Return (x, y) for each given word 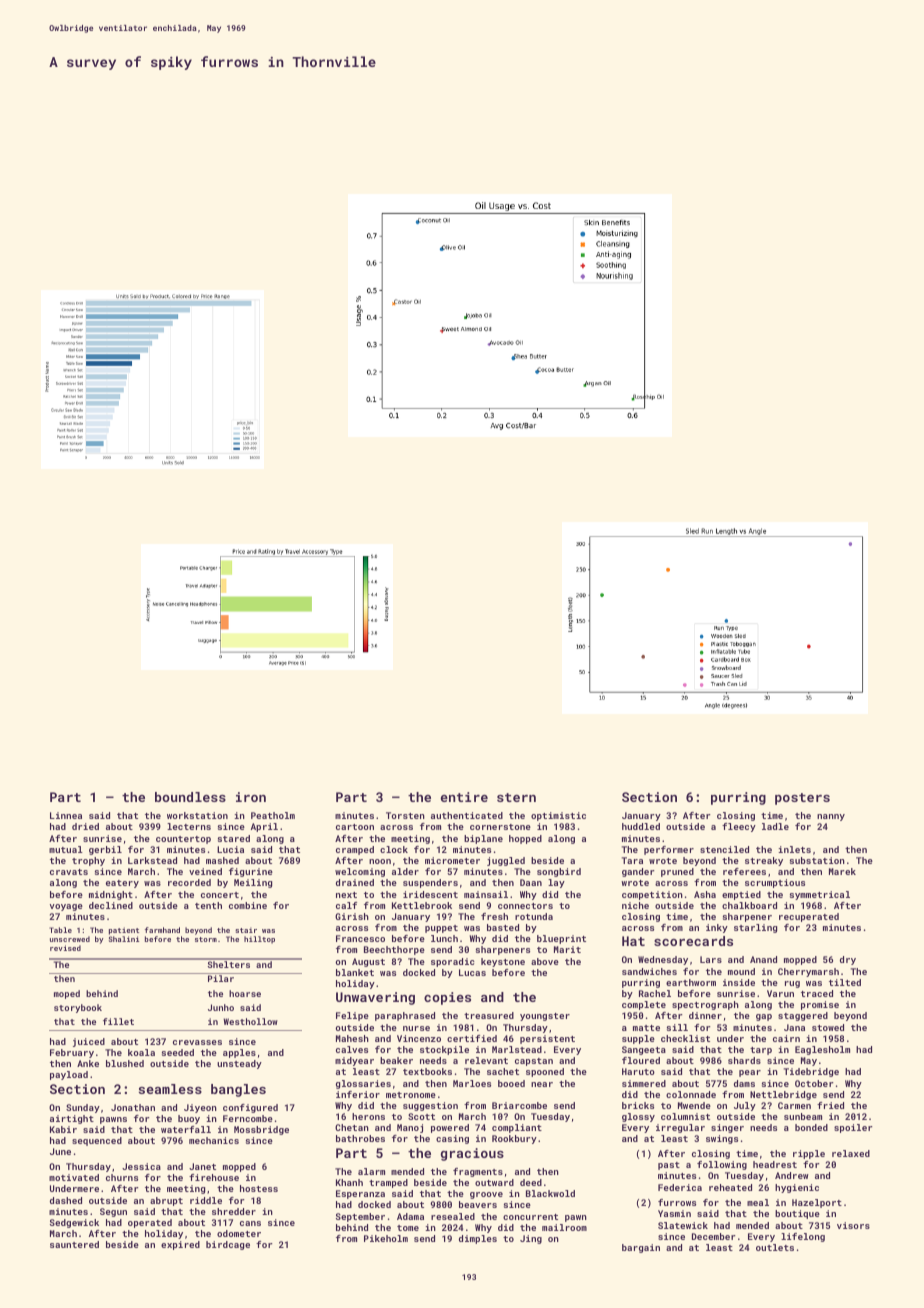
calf (346, 905)
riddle (206, 1200)
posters (802, 799)
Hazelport (817, 1203)
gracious (472, 1154)
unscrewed (70, 939)
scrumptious (775, 883)
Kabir (63, 1129)
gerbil (105, 850)
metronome (411, 1095)
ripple (809, 1154)
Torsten (405, 815)
